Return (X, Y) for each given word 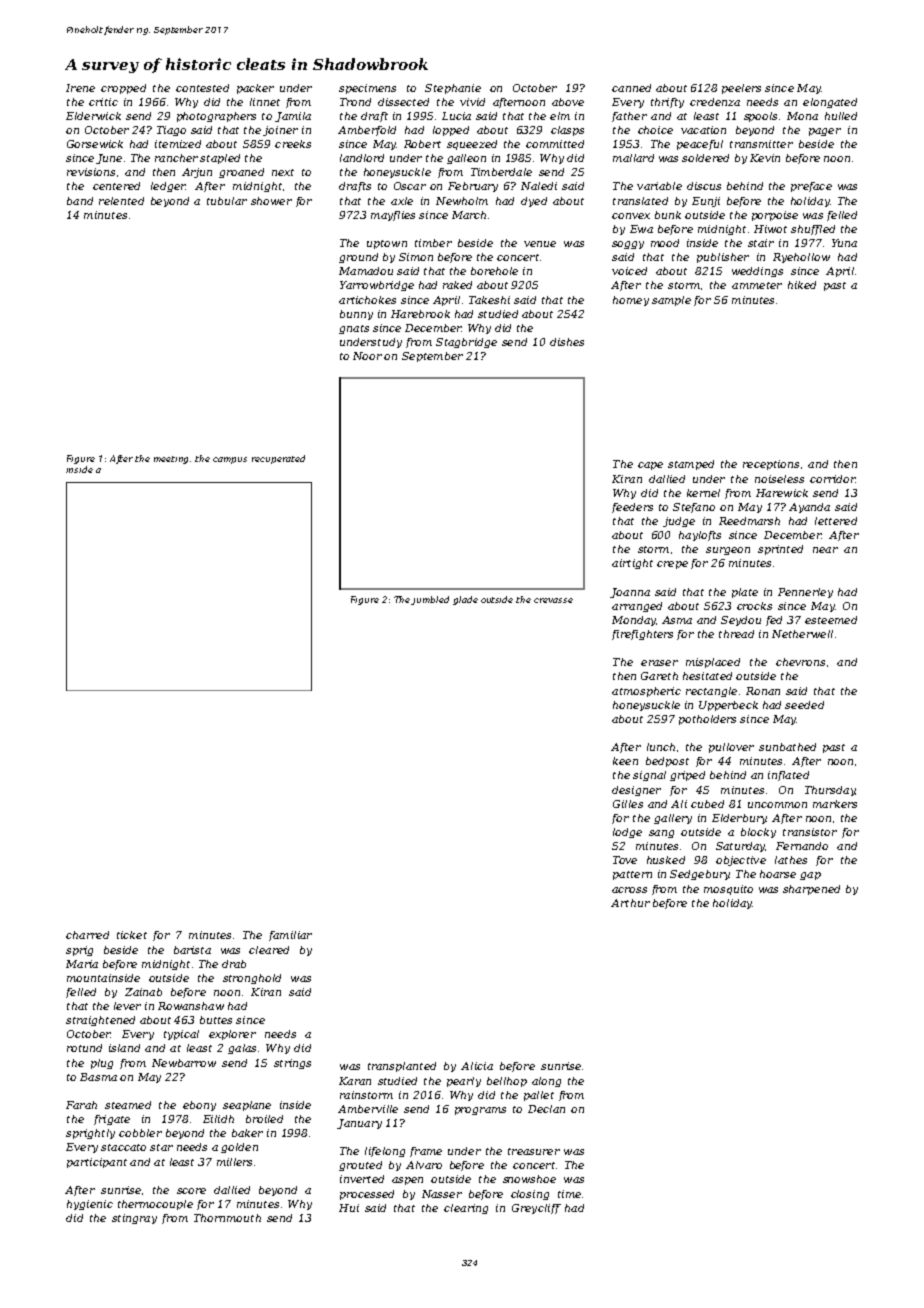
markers (835, 804)
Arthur (630, 903)
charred (87, 935)
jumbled (430, 600)
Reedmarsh (749, 521)
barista (192, 950)
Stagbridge (466, 343)
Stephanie (453, 89)
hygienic (90, 1205)
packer (255, 89)
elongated (830, 103)
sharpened (811, 890)
